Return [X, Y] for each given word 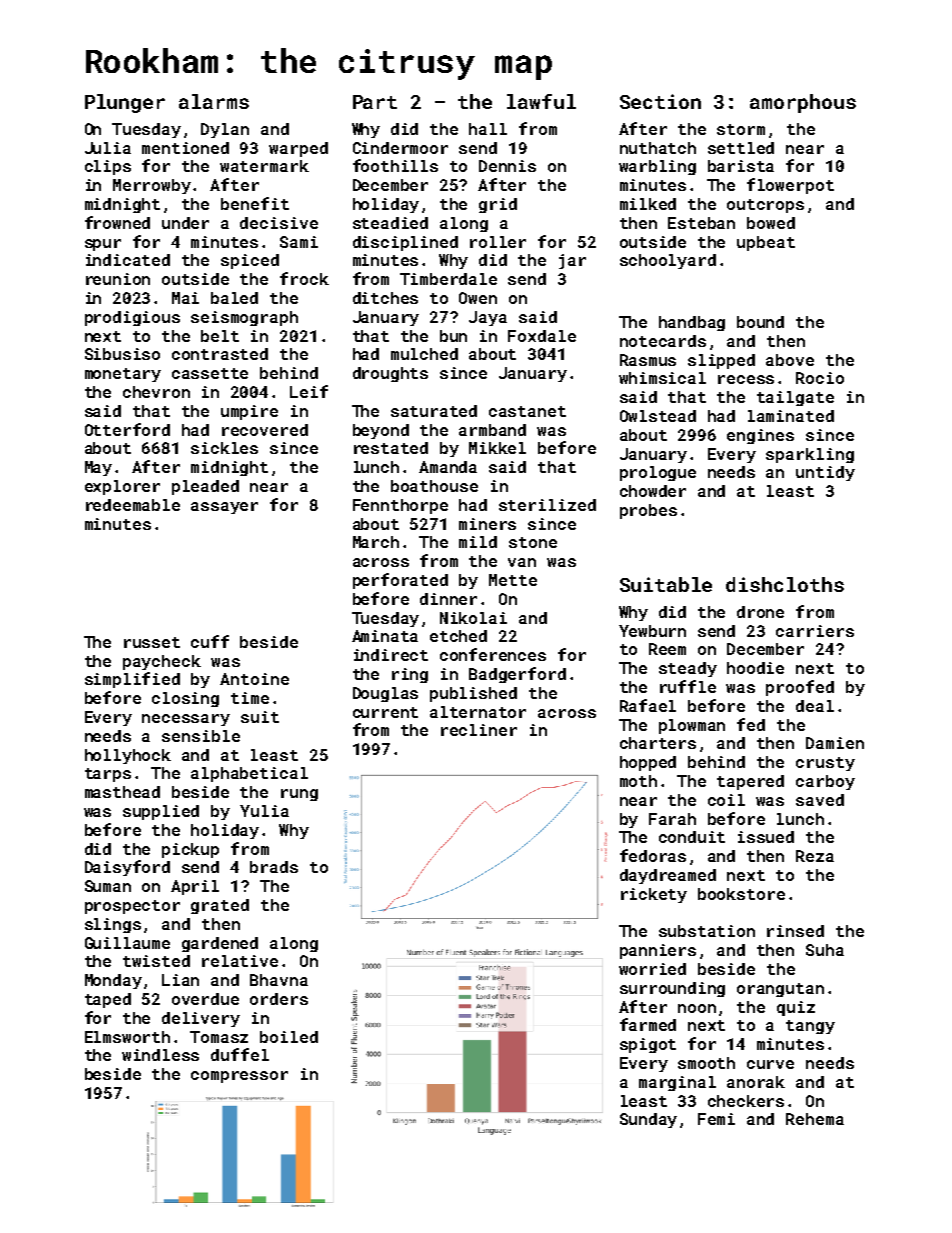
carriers [815, 631]
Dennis [507, 166]
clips [108, 167]
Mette [513, 580]
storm [741, 129]
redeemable [133, 505]
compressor [239, 1077]
